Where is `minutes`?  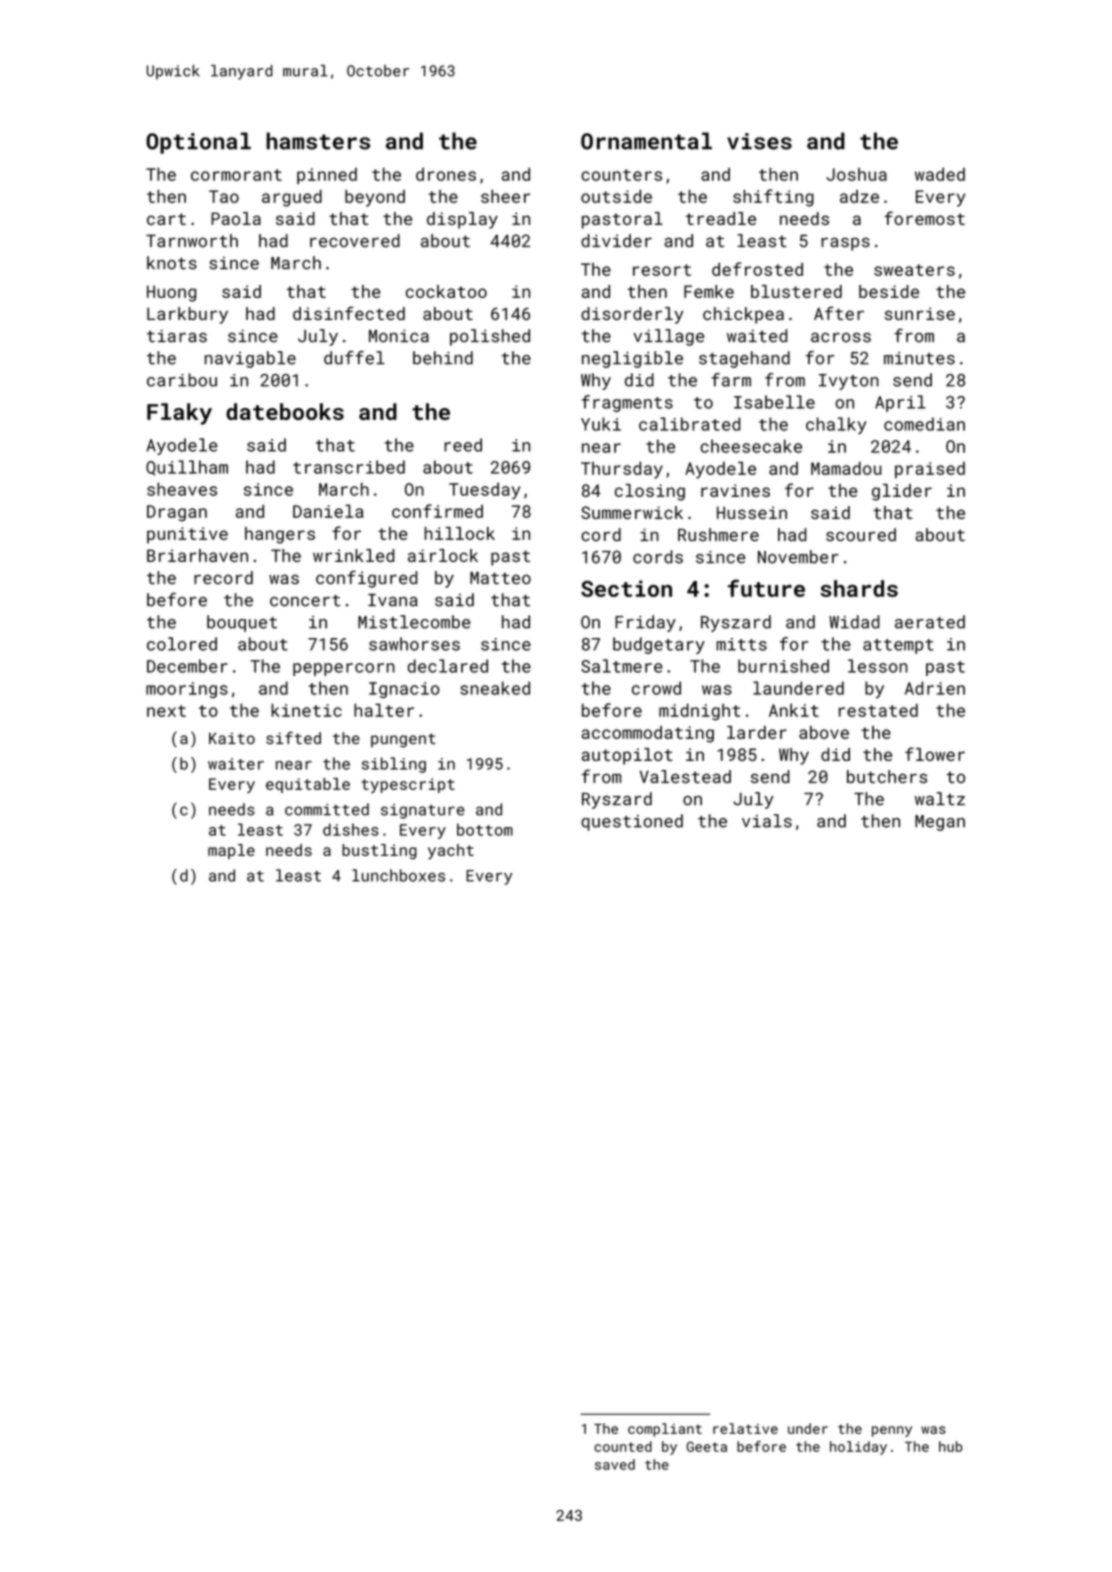 minutes is located at coordinates (919, 358).
